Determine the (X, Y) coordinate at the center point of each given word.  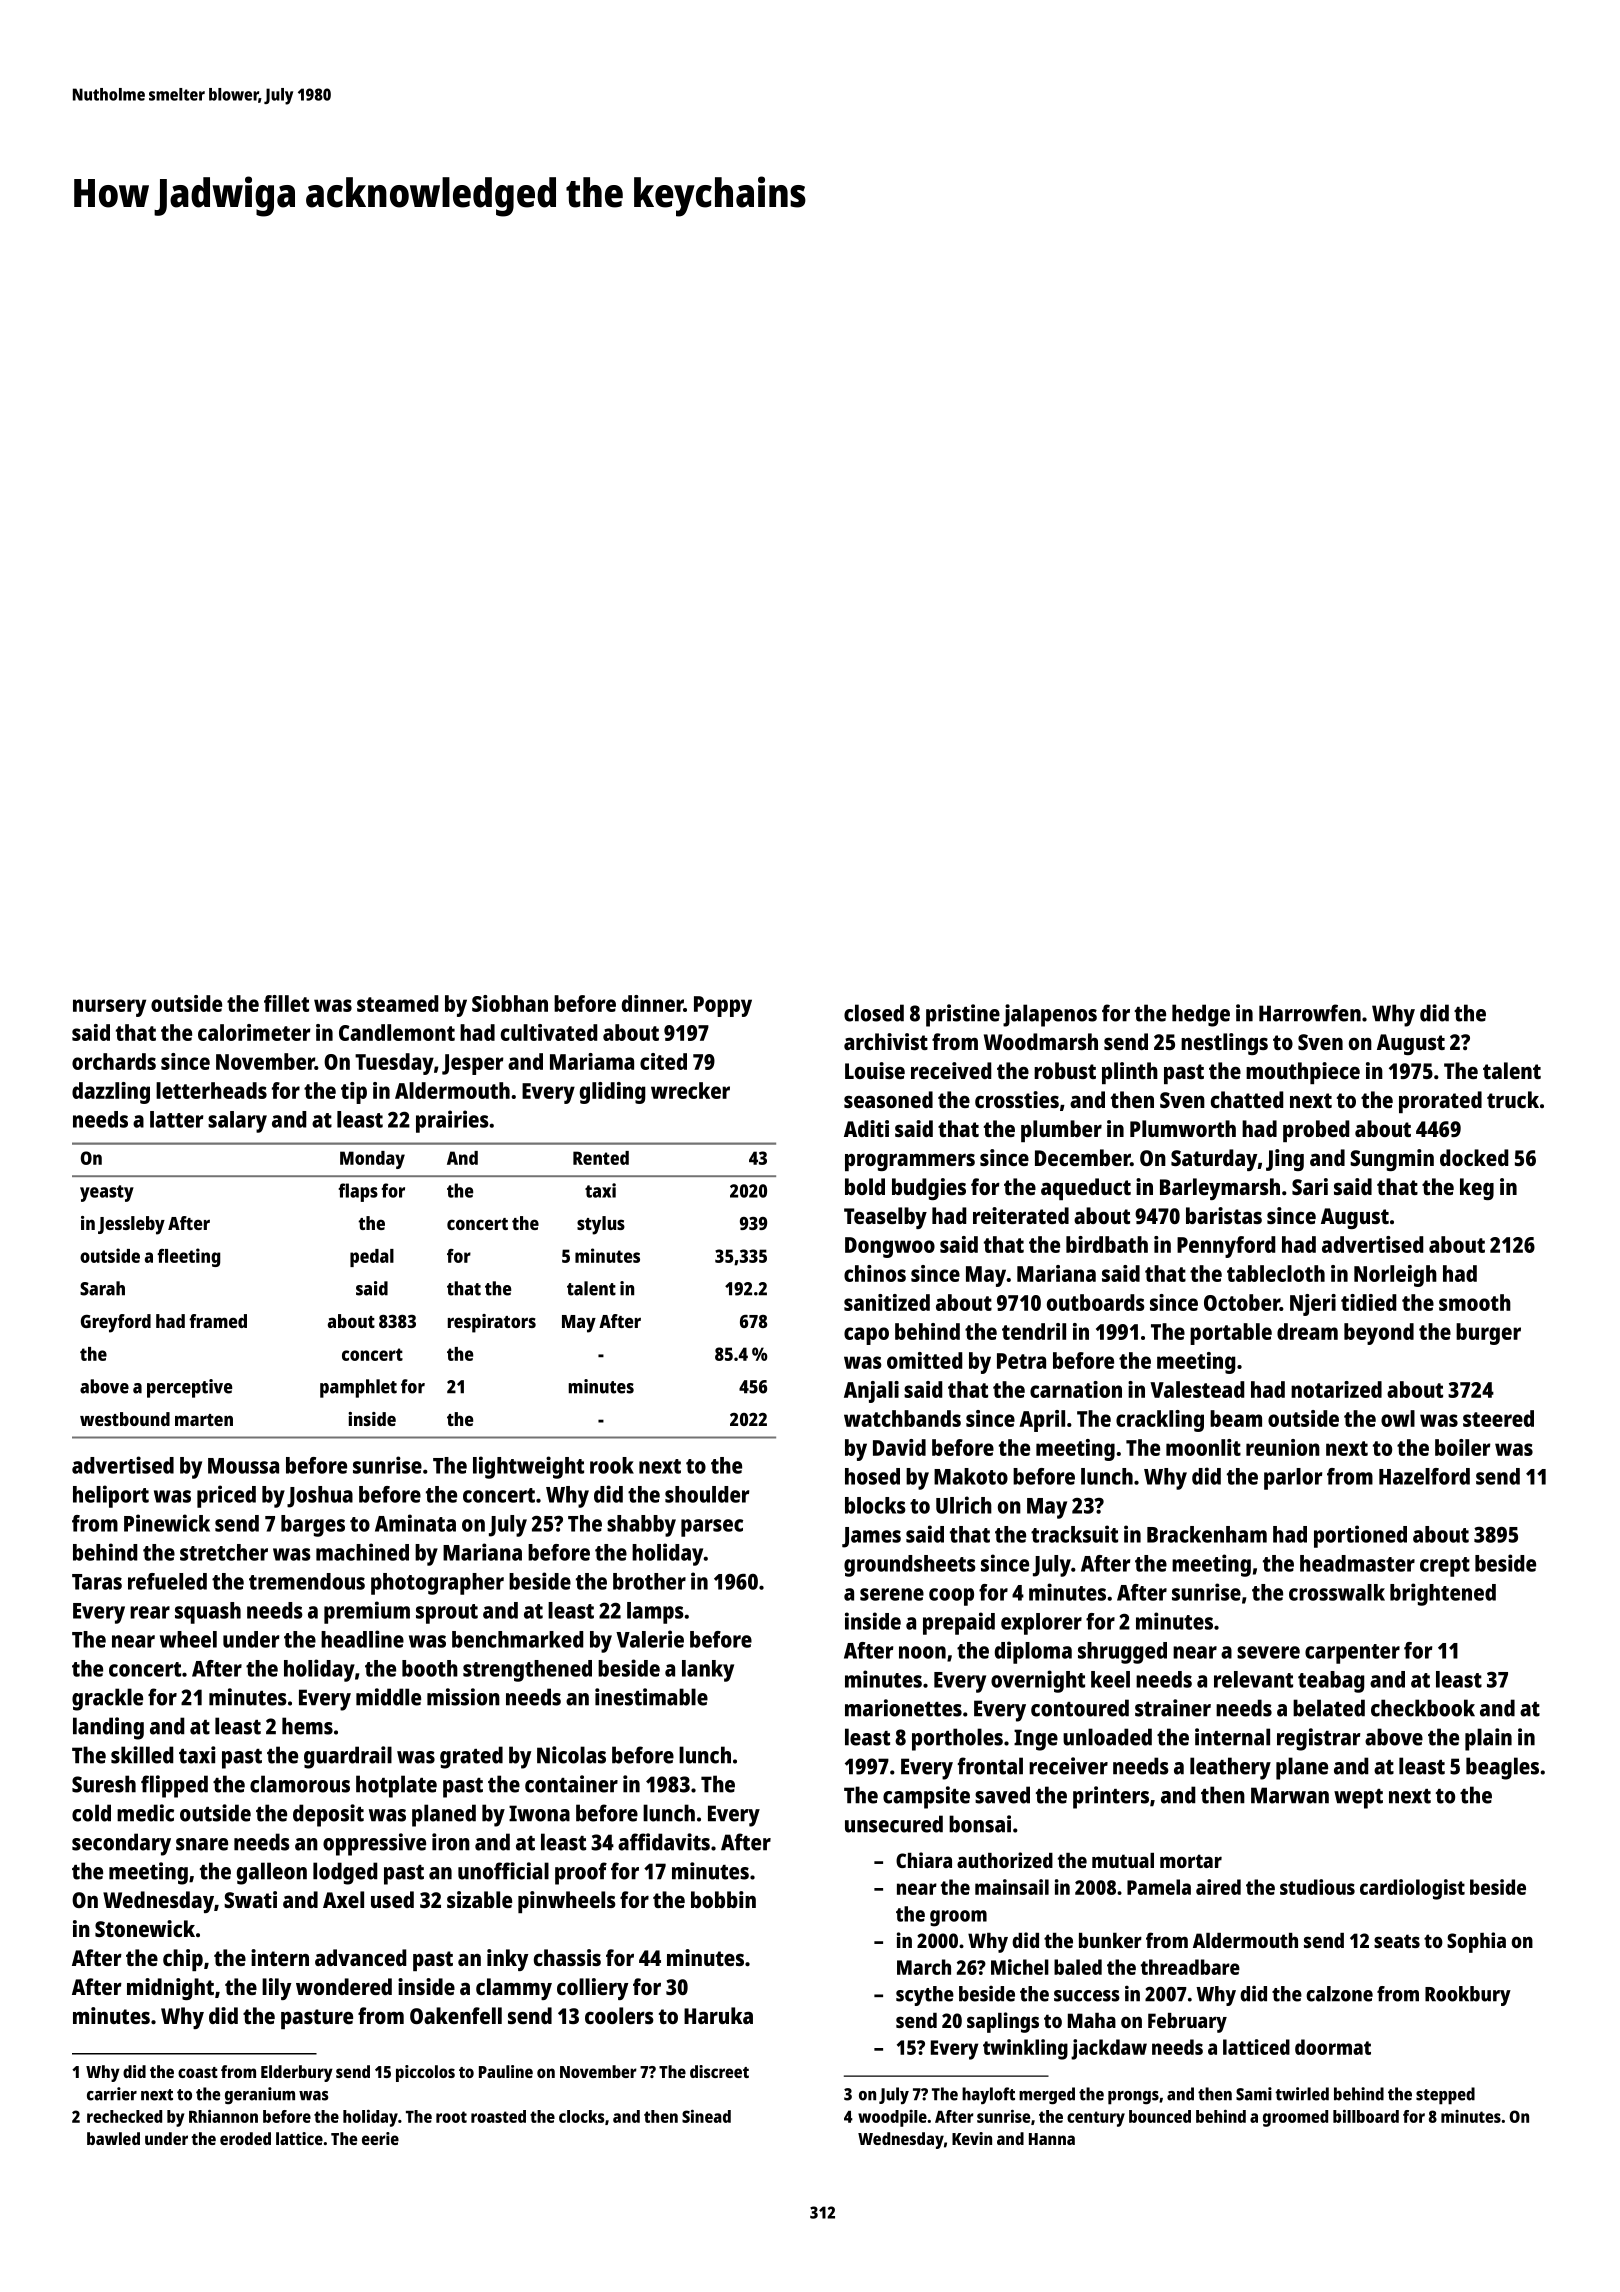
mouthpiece (1303, 1073)
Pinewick (167, 1523)
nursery (109, 1008)
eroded (245, 2138)
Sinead (706, 2116)
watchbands (902, 1418)
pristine (963, 1015)
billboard (1366, 2116)
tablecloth (1276, 1273)
